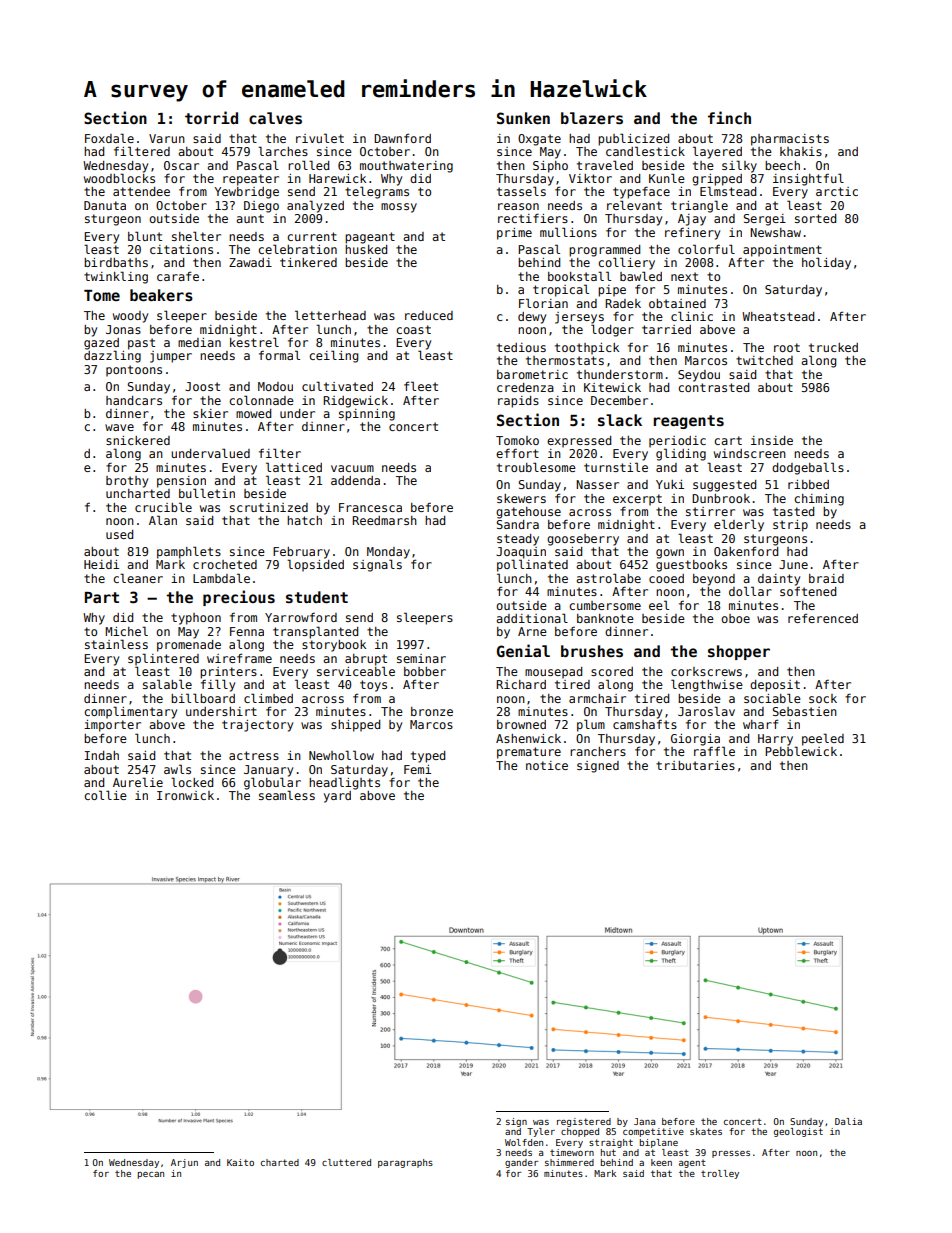  What do you see at coordinates (346, 1162) in the page?
I see `cluttered` at bounding box center [346, 1162].
